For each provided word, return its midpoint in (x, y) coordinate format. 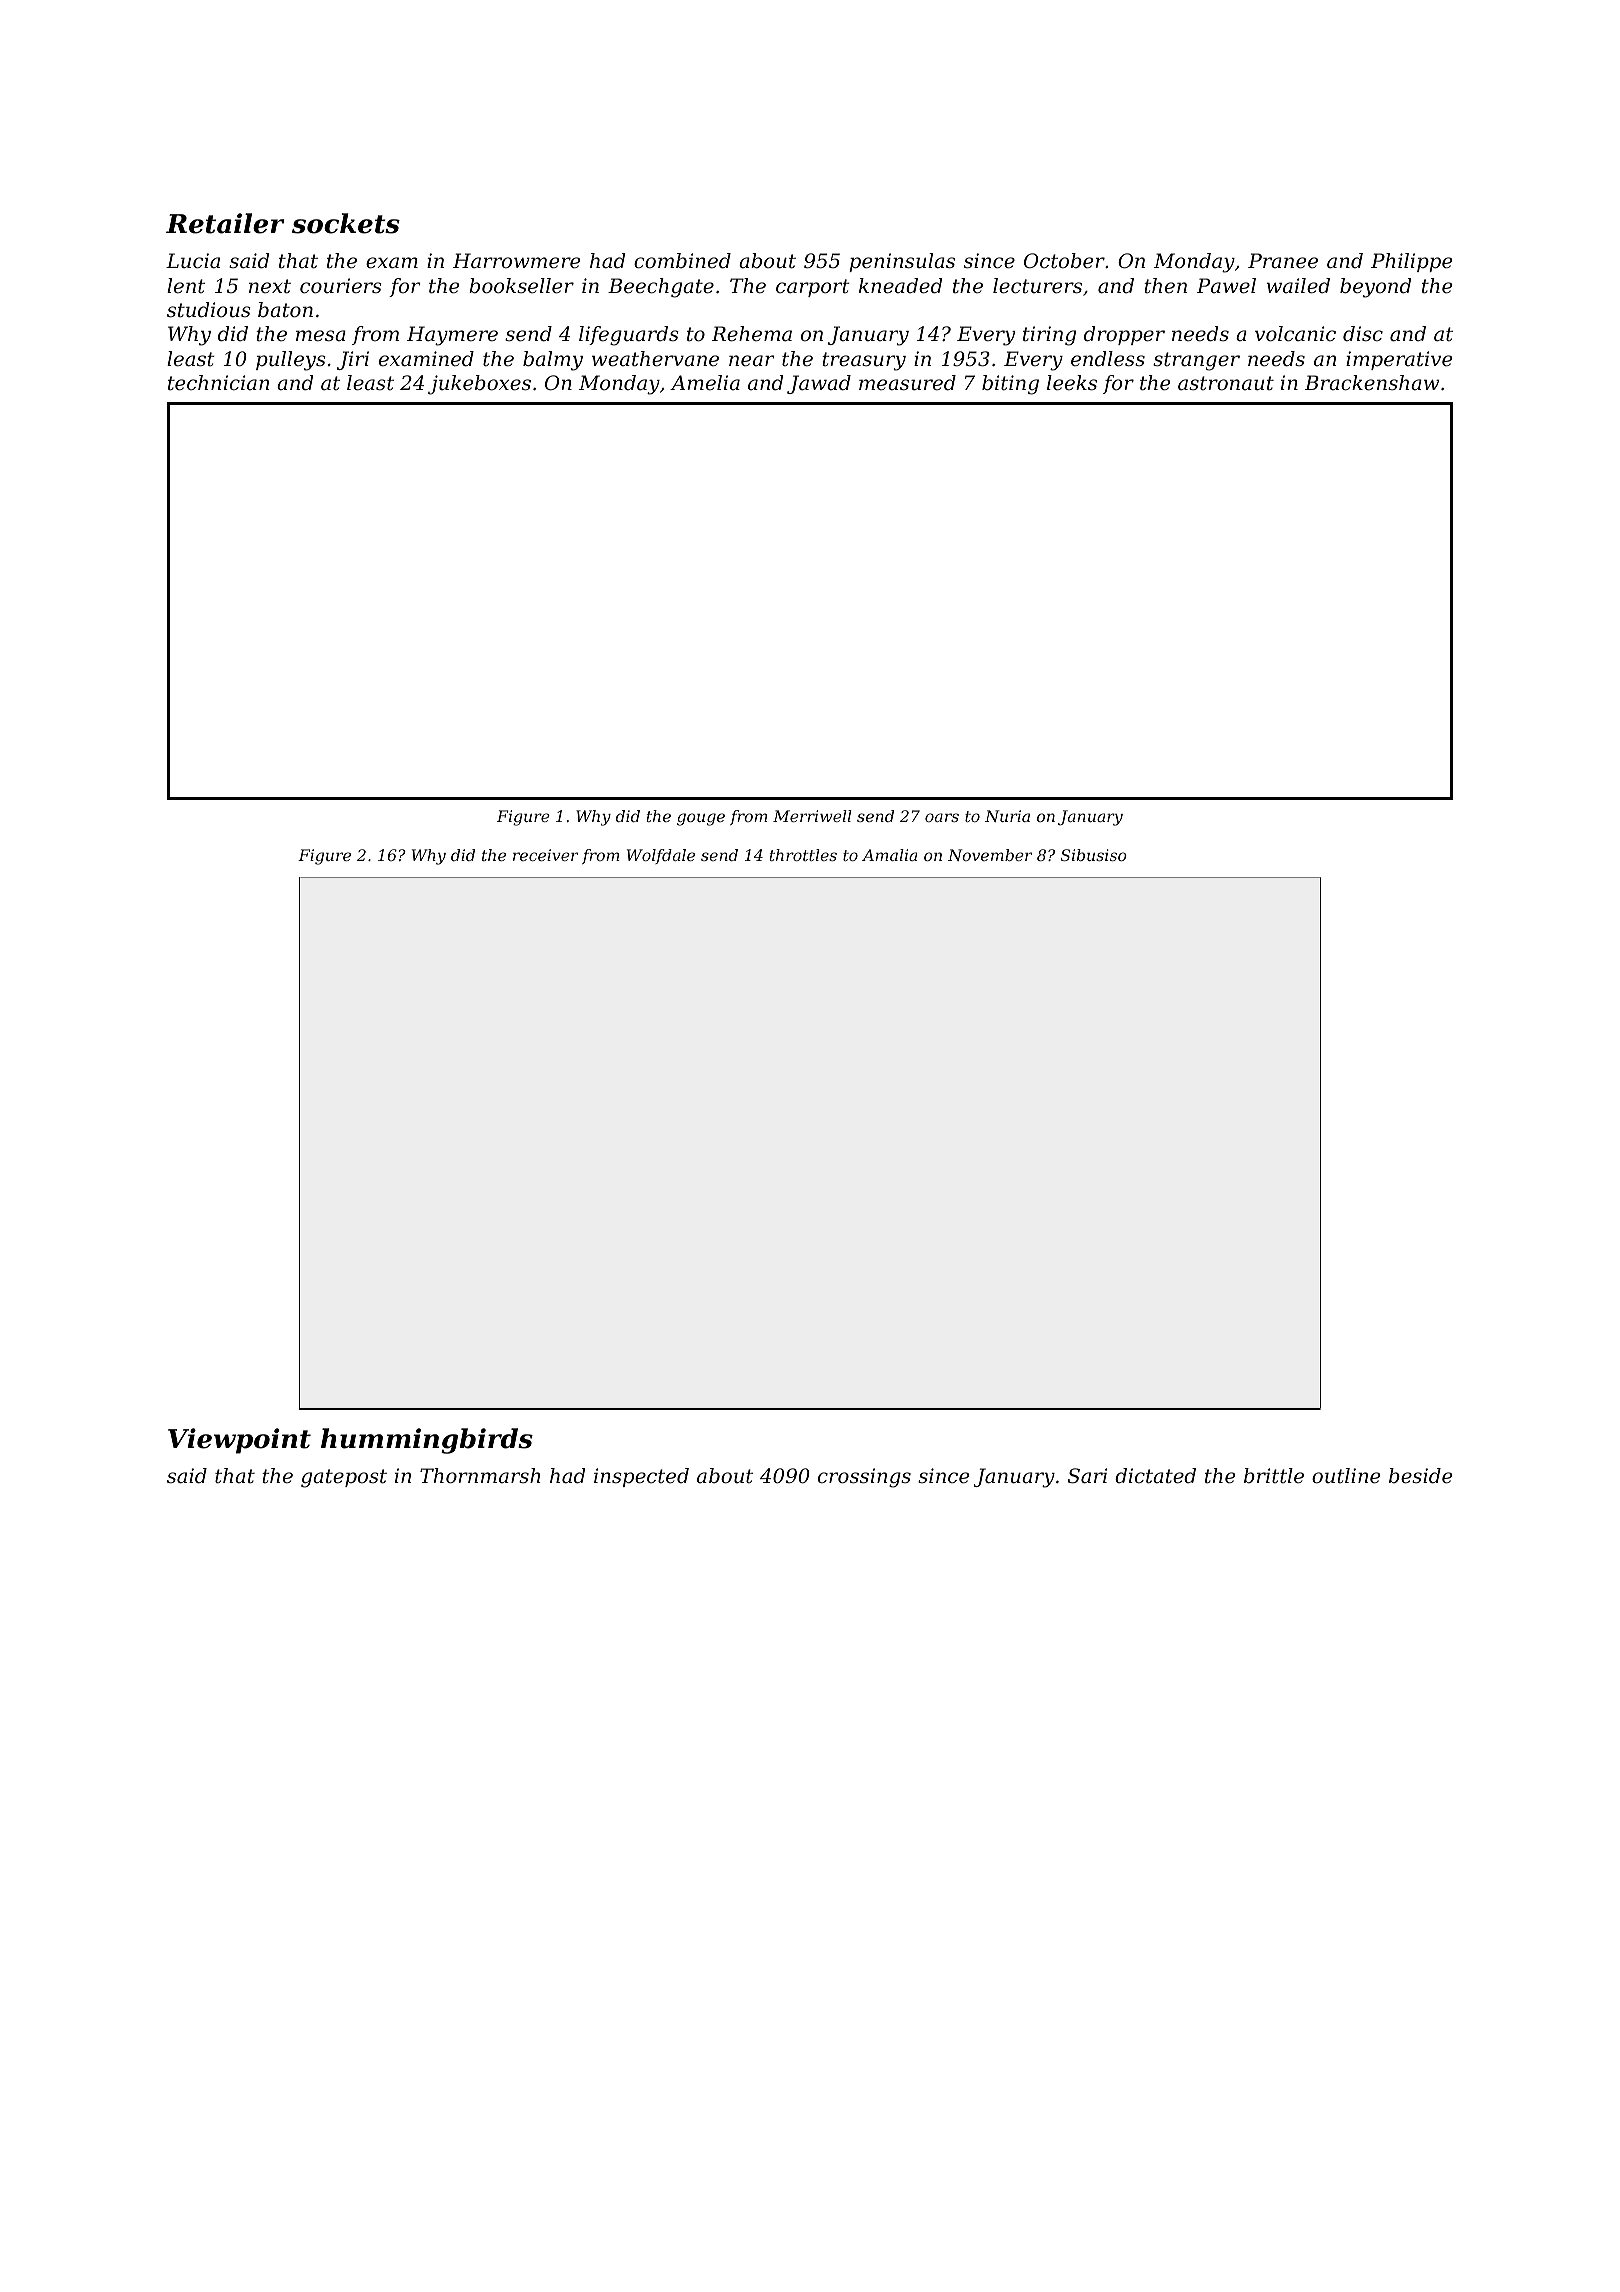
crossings (864, 1478)
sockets (346, 223)
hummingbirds (427, 1441)
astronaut (1226, 383)
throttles (803, 855)
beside (1420, 1476)
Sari (1088, 1476)
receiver (545, 855)
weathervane (655, 359)
